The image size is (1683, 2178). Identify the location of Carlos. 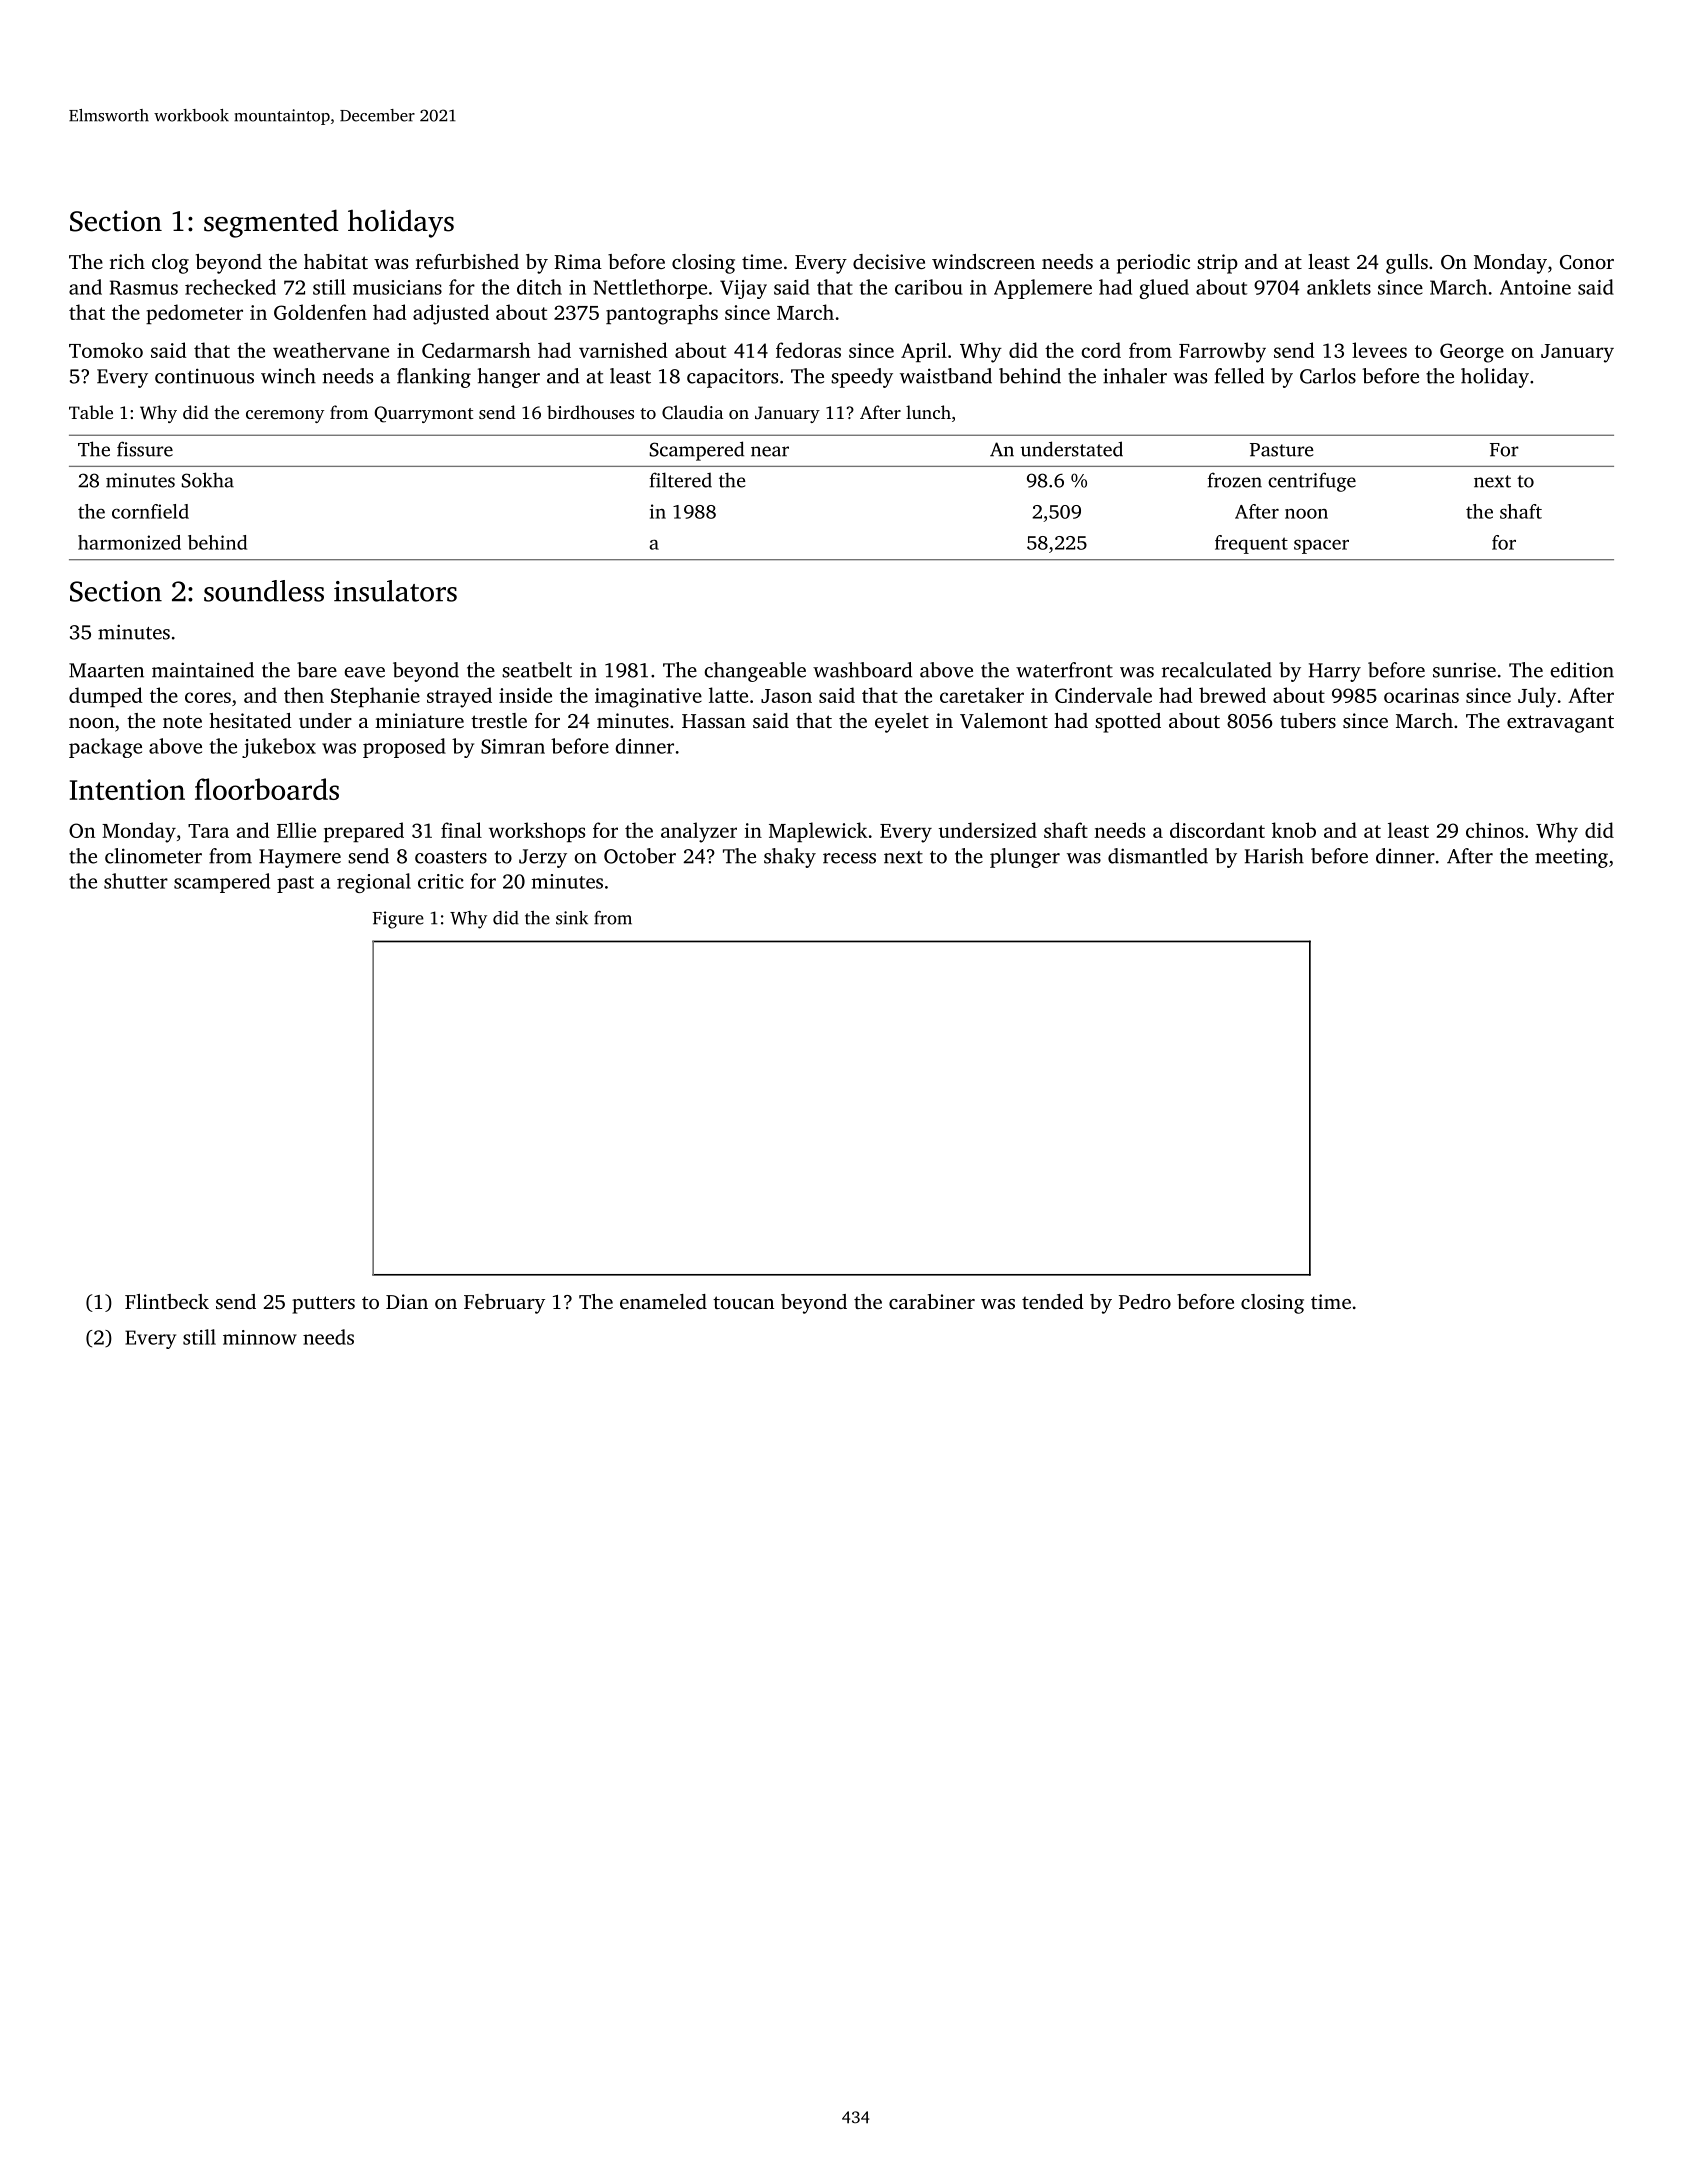
(1328, 376).
